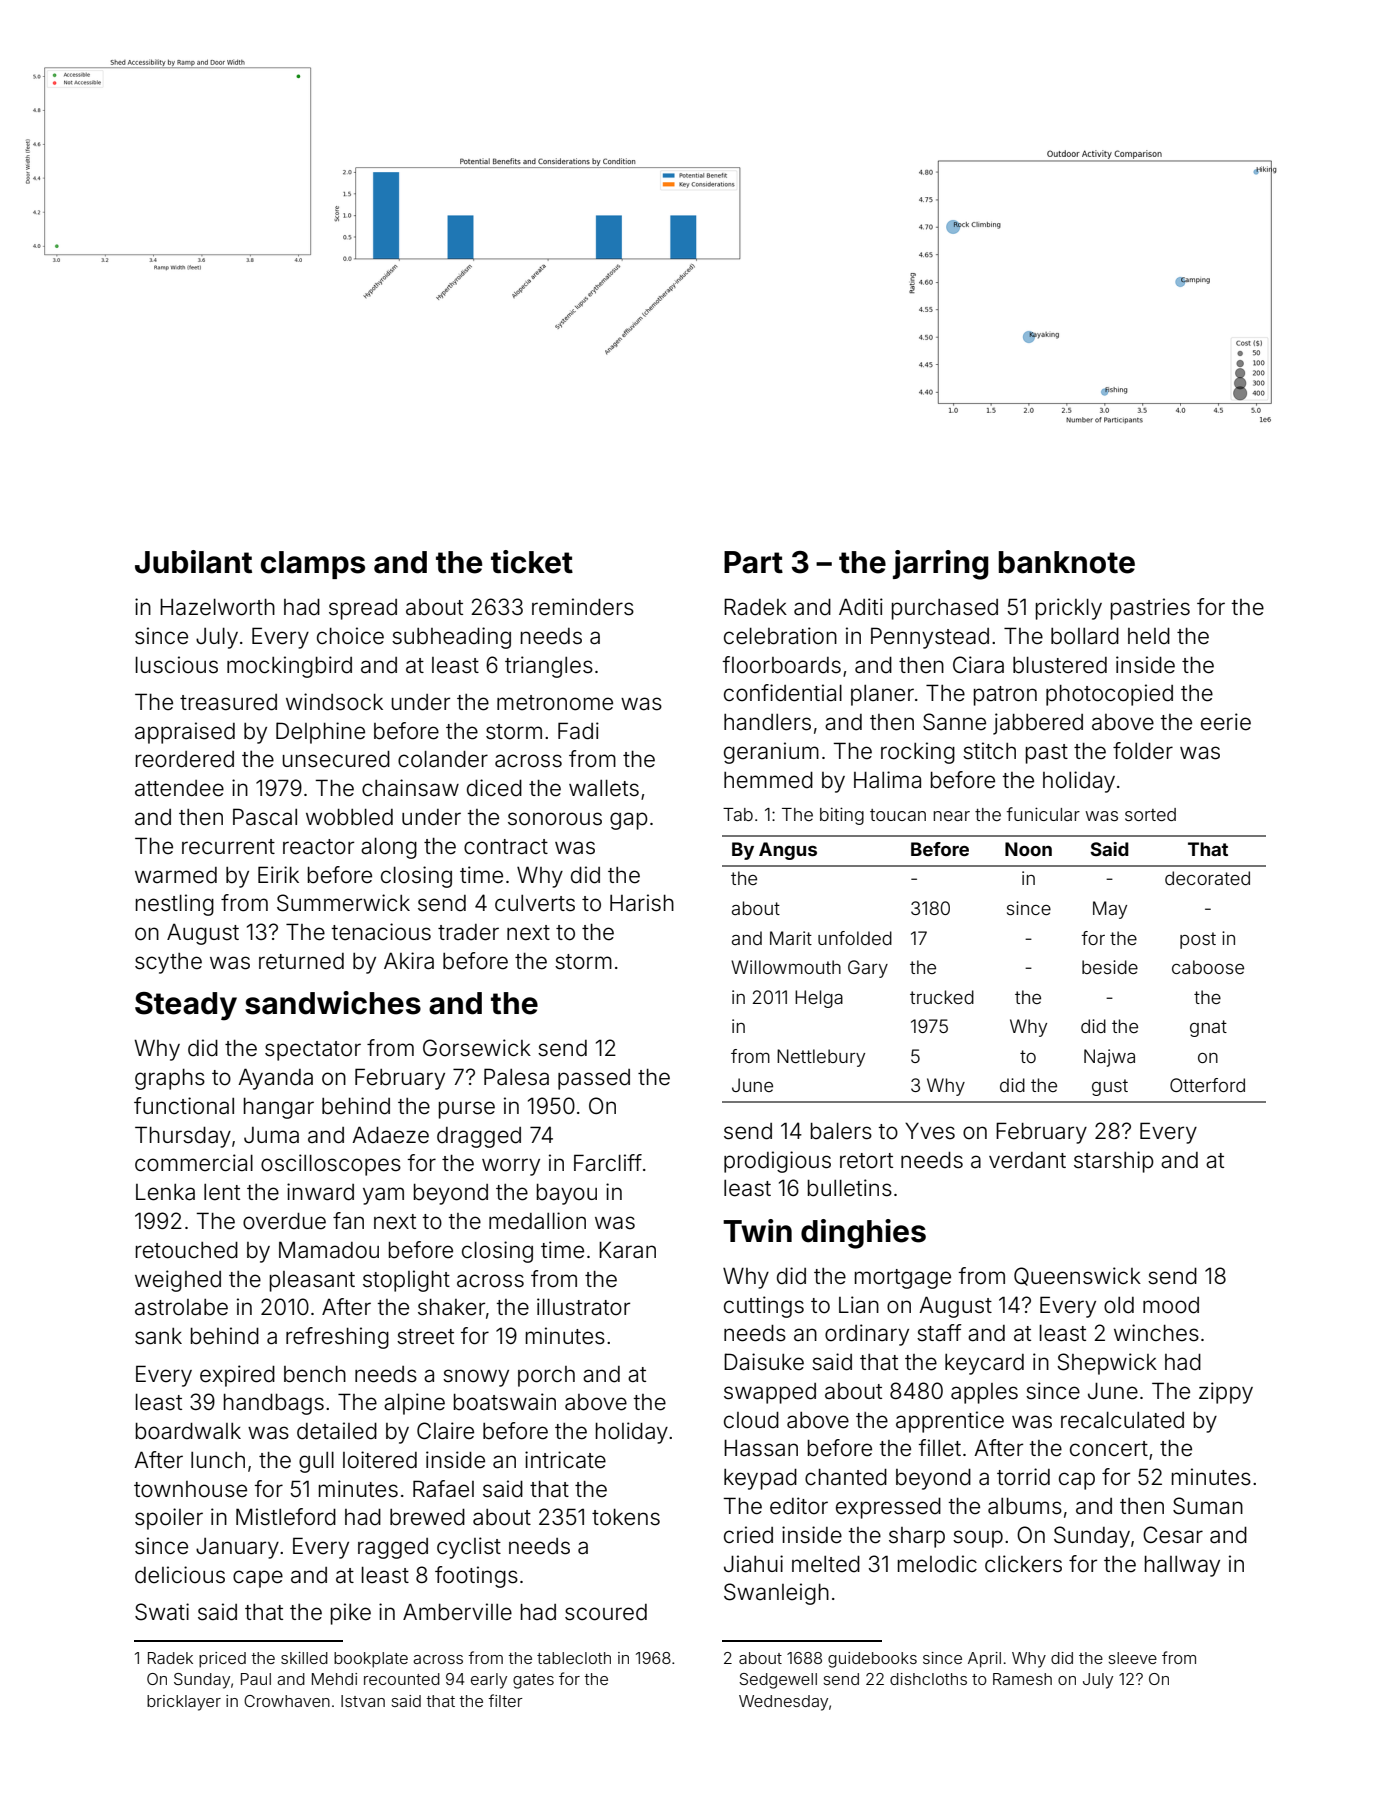 Image resolution: width=1400 pixels, height=1812 pixels. I want to click on Karan, so click(627, 1250).
